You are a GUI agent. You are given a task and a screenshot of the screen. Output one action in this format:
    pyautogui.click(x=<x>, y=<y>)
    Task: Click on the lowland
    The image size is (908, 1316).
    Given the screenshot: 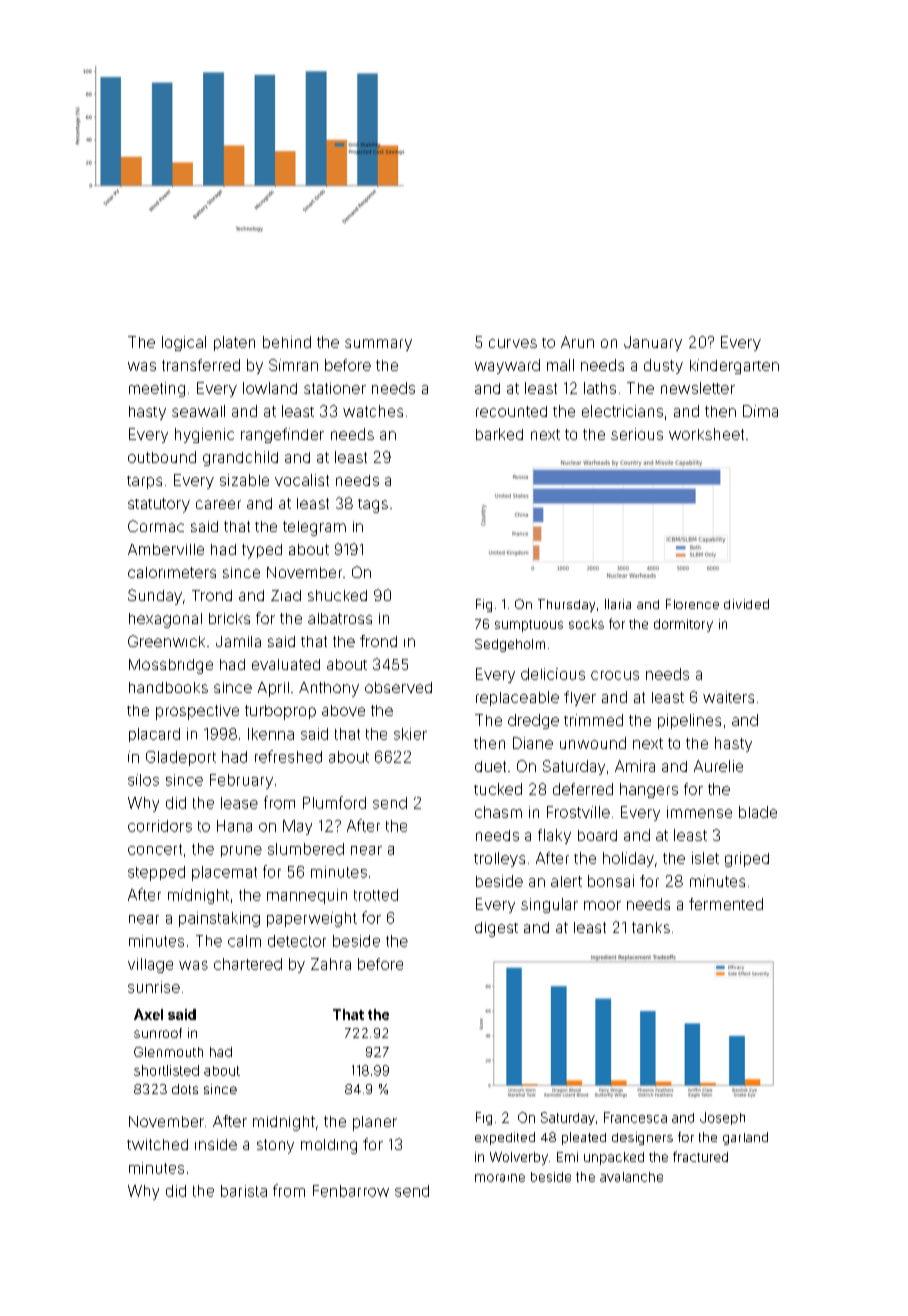 What is the action you would take?
    pyautogui.click(x=270, y=388)
